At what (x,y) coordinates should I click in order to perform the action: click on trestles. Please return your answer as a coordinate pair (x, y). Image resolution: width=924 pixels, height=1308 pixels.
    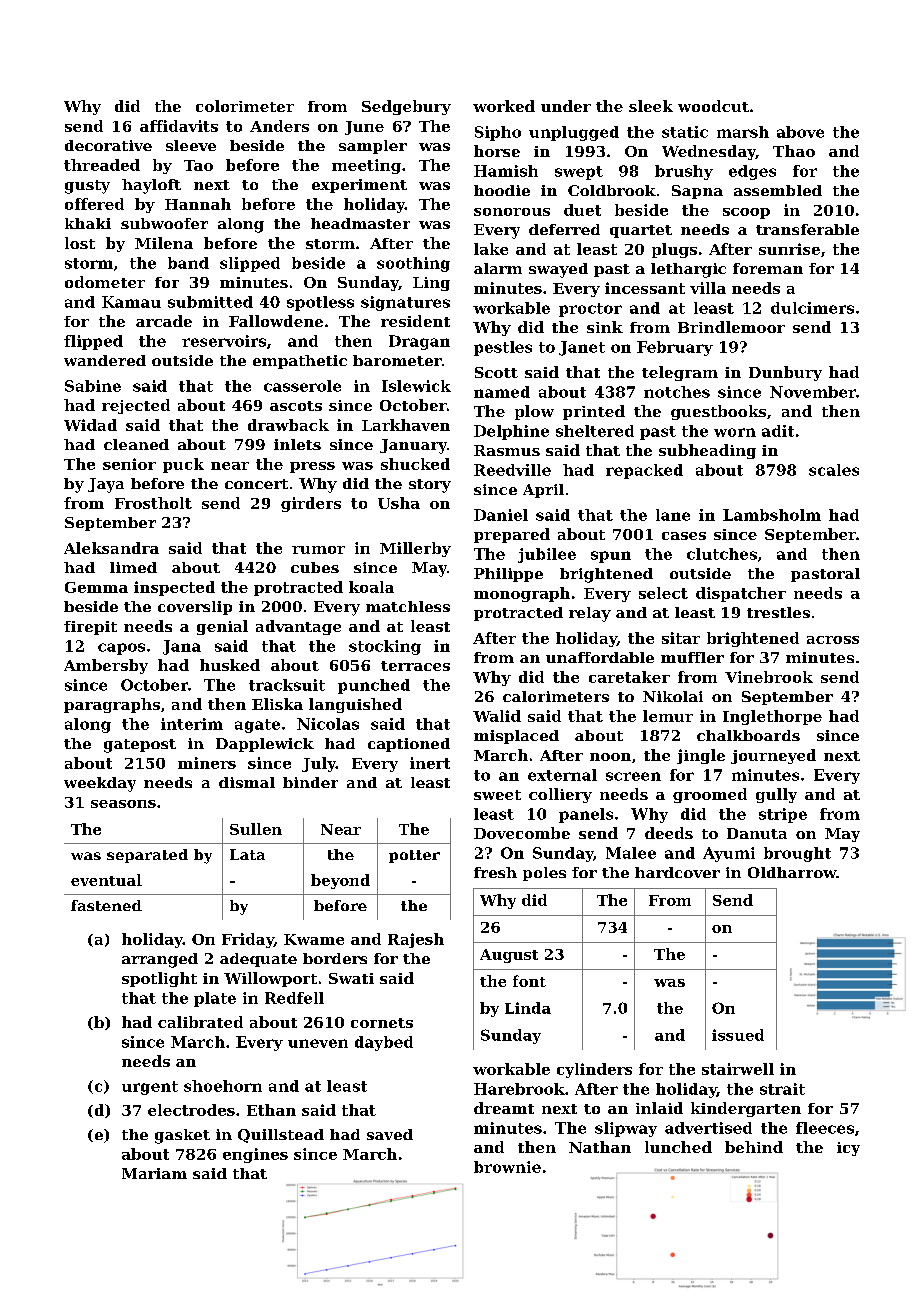
    Looking at the image, I should click on (778, 612).
